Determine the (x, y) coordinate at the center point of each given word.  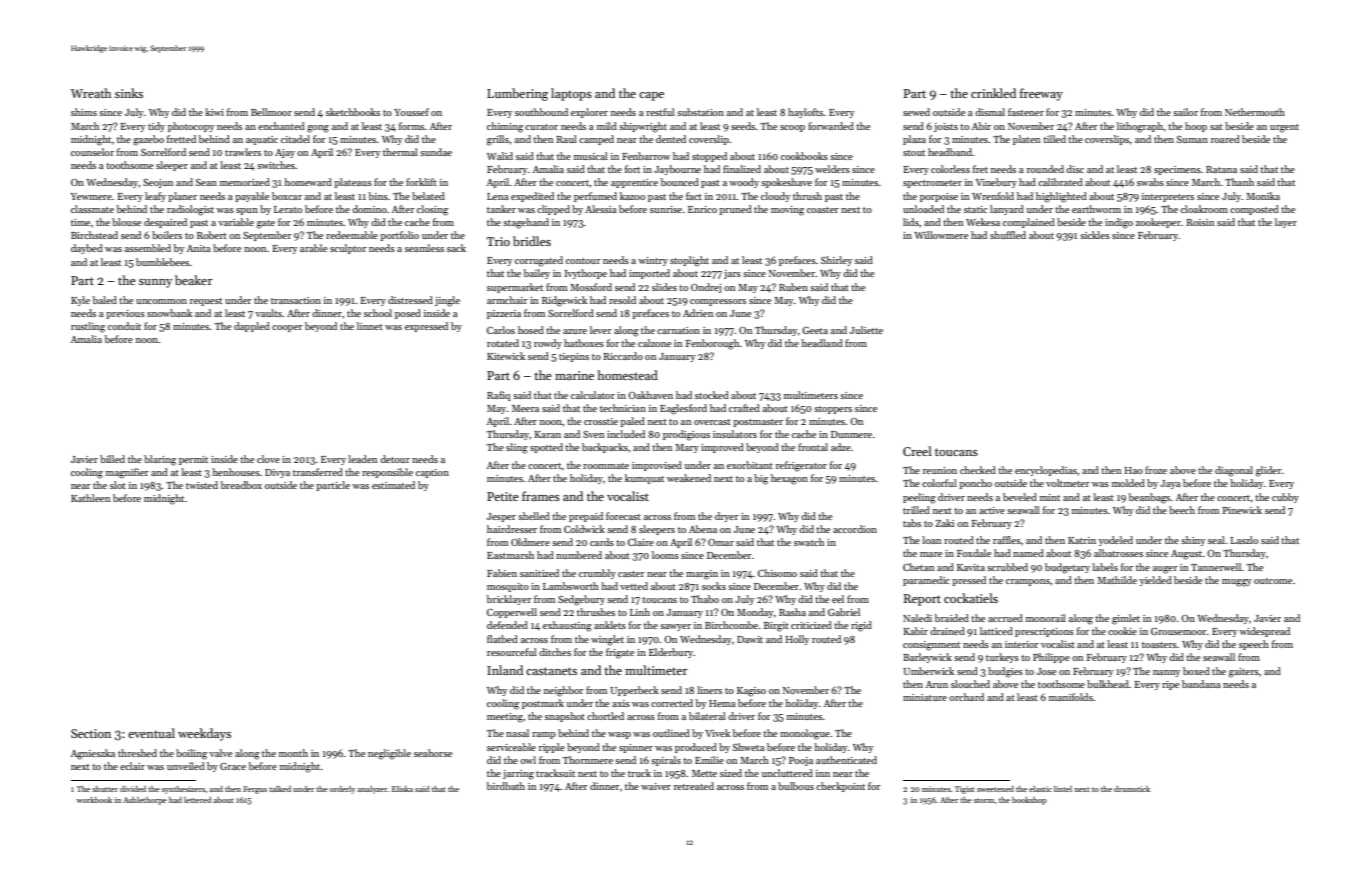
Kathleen (90, 498)
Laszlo (1244, 540)
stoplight (689, 261)
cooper (287, 328)
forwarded (831, 126)
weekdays (204, 734)
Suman (1192, 139)
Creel (917, 451)
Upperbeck (634, 691)
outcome (1273, 581)
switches (276, 165)
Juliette (866, 330)
